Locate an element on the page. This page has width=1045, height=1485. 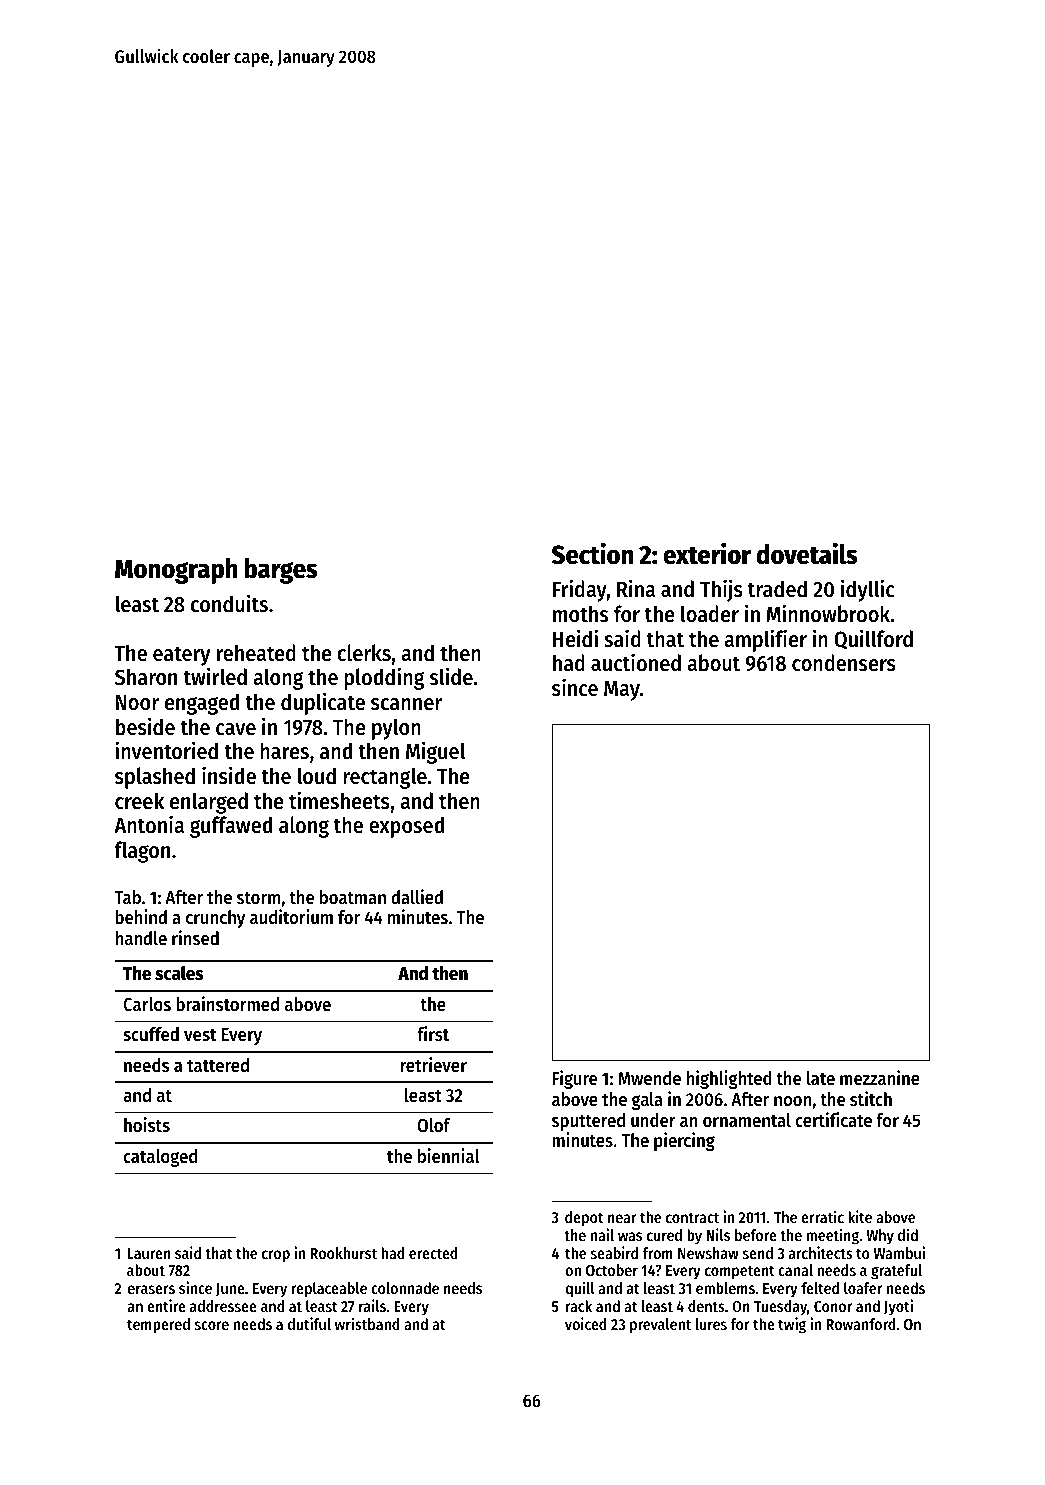
condensers is located at coordinates (844, 663).
